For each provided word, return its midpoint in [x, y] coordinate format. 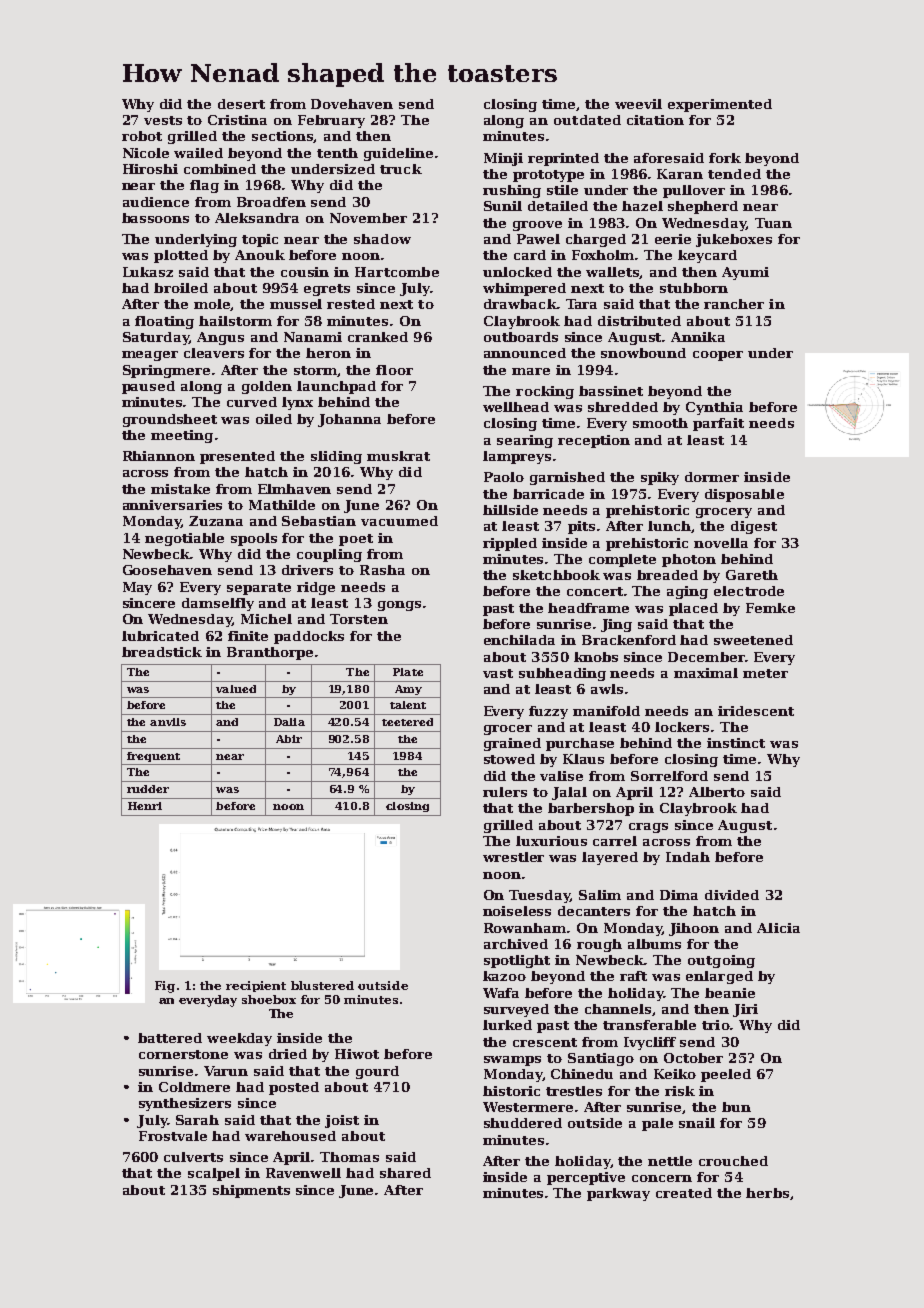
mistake [180, 489]
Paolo [504, 477]
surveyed [516, 1010]
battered [170, 1038]
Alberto [717, 792]
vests [163, 120]
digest [754, 527]
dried [288, 1054]
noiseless [517, 911]
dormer [712, 477]
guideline [398, 154]
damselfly [218, 604]
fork [725, 158]
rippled [510, 544]
